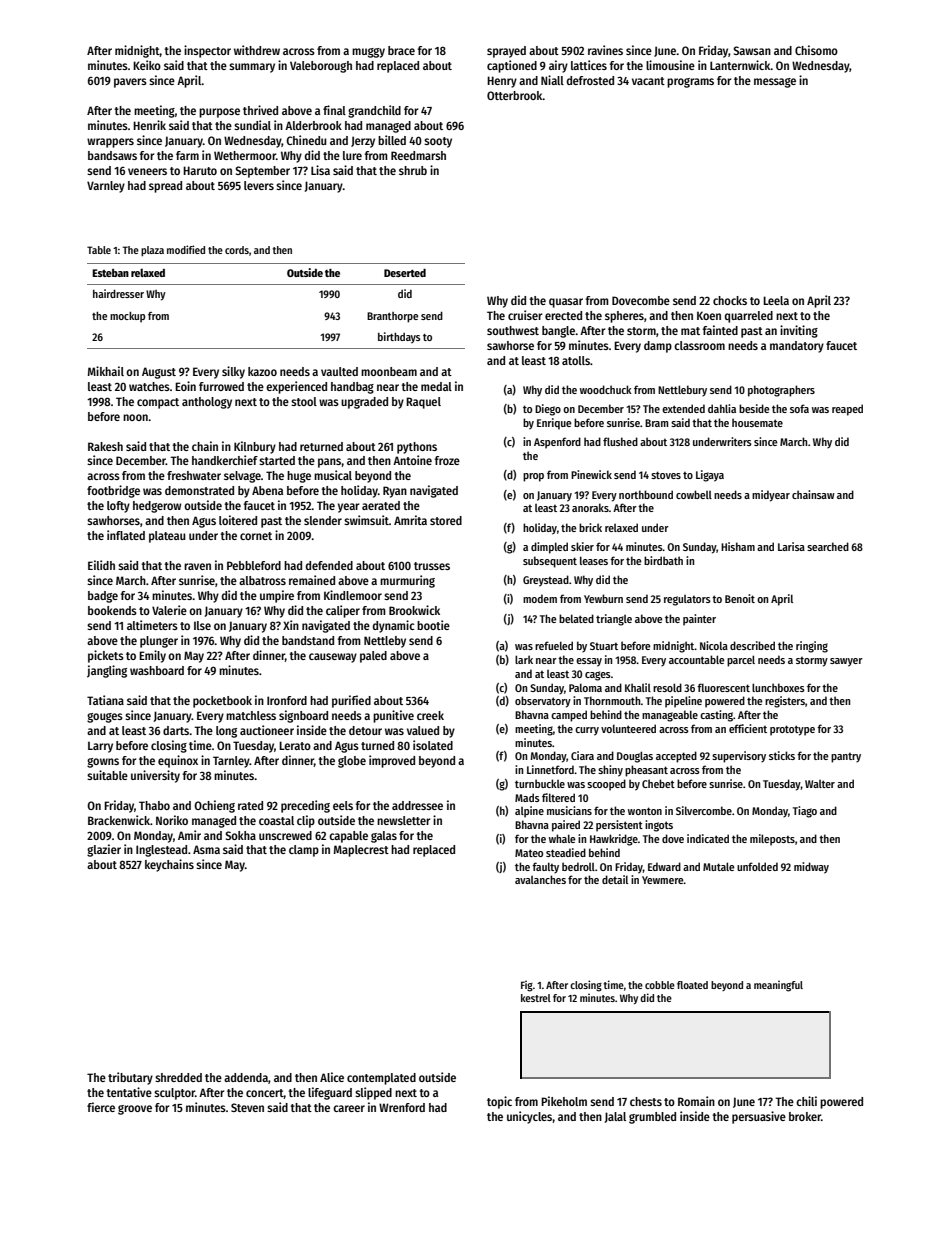 The image size is (952, 1233). Describe the element at coordinates (343, 611) in the document. I see `caliper` at that location.
